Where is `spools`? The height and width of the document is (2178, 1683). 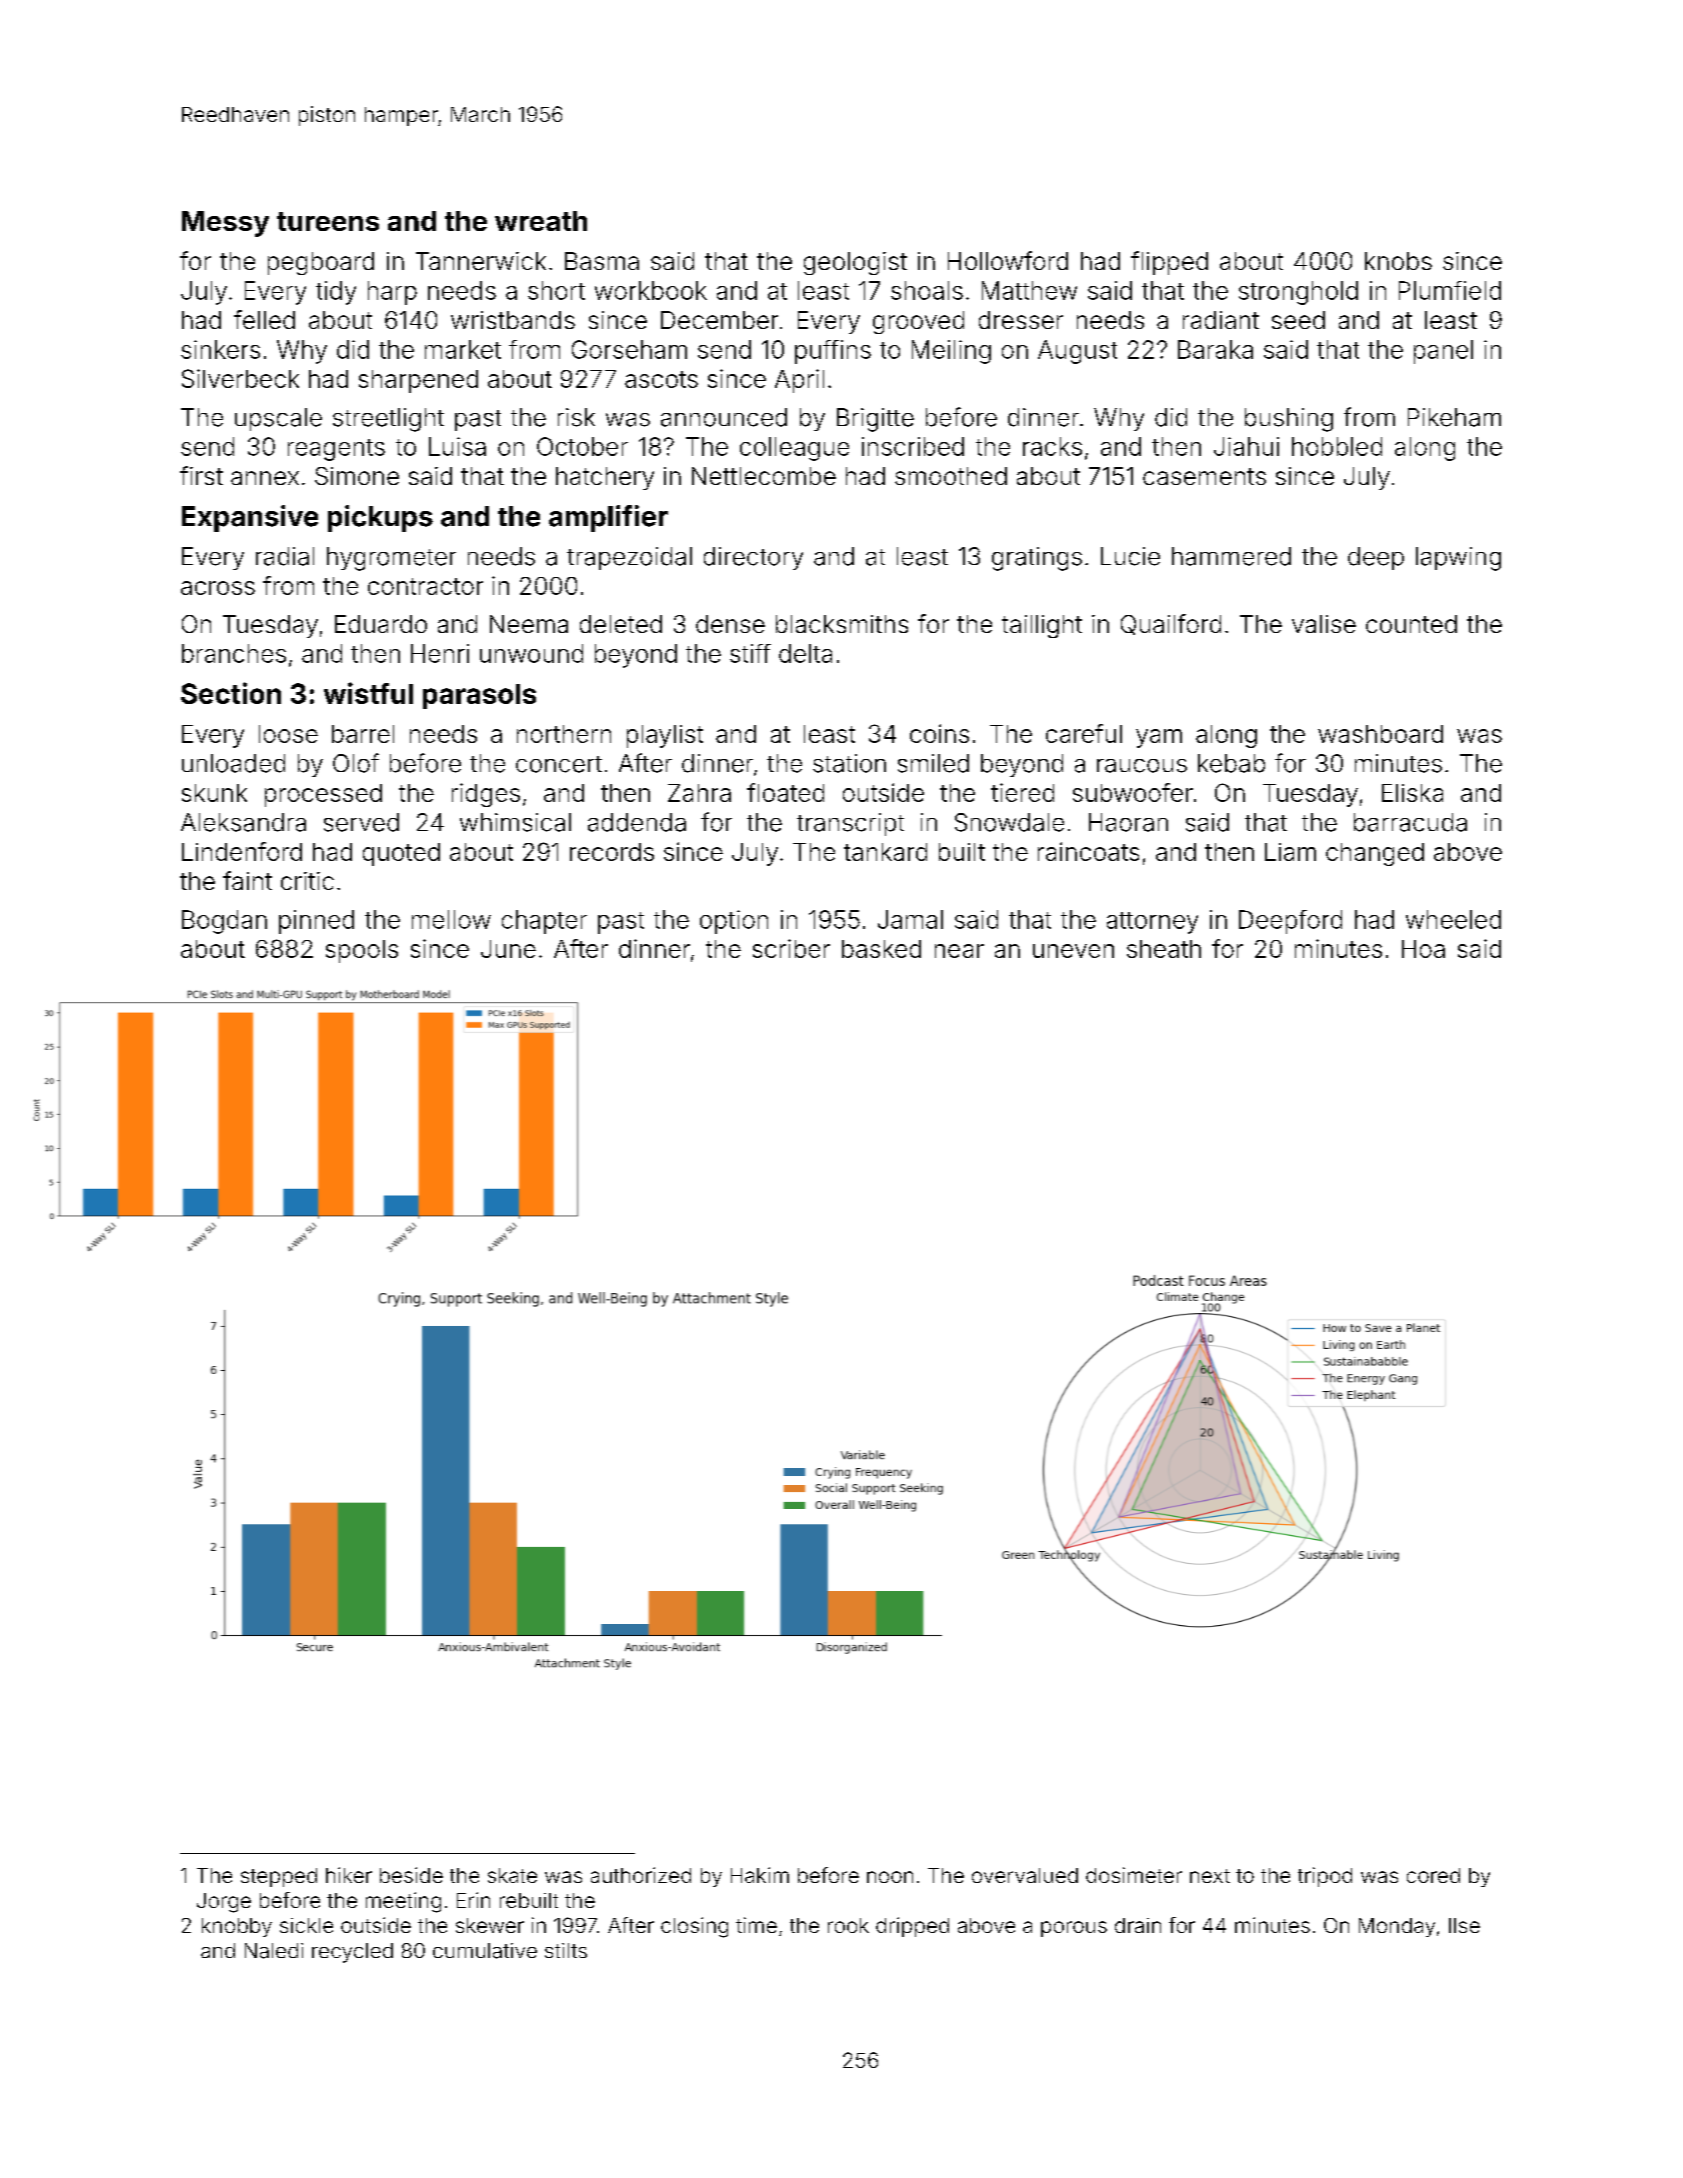 spools is located at coordinates (362, 951).
